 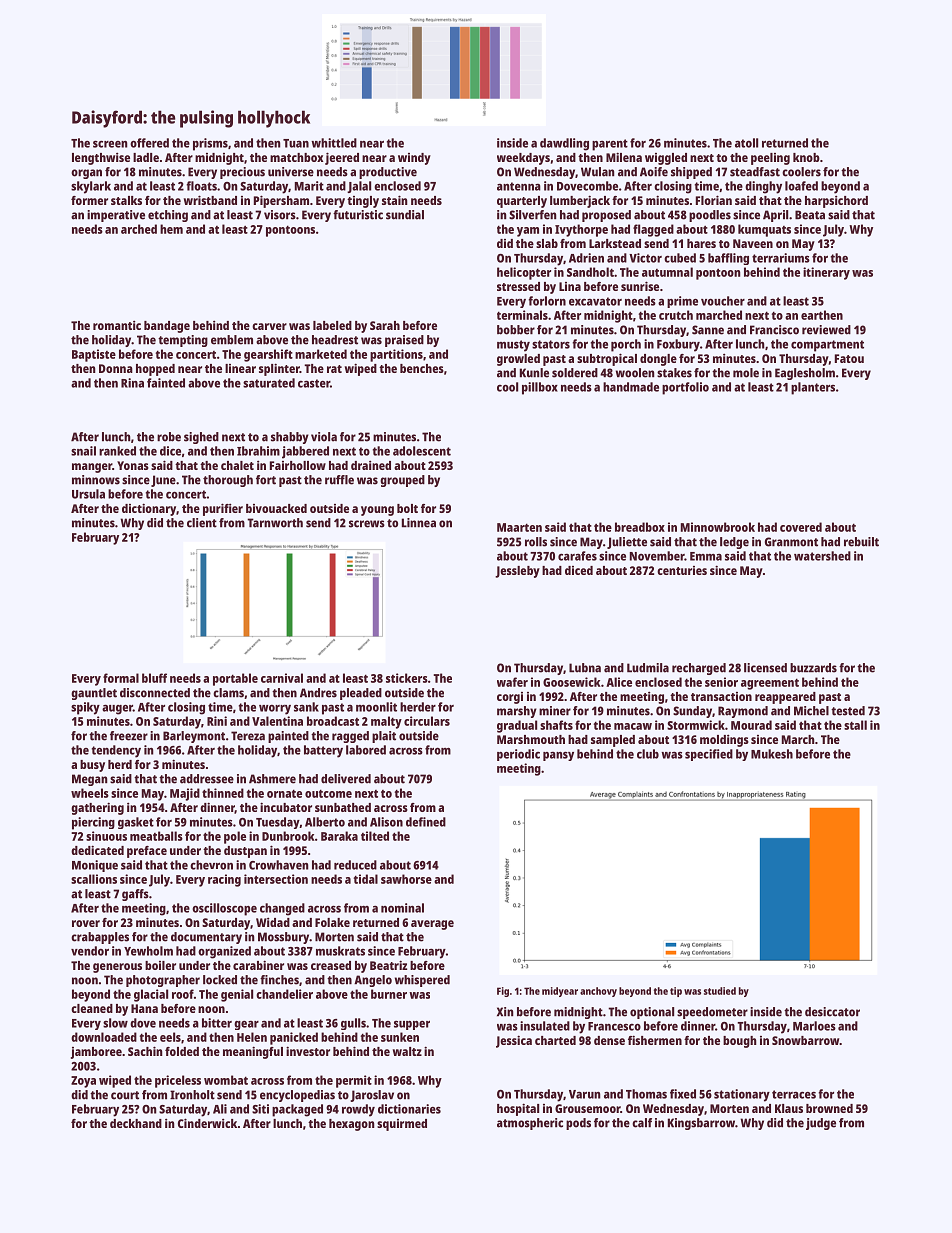 What do you see at coordinates (720, 991) in the page?
I see `studied` at bounding box center [720, 991].
